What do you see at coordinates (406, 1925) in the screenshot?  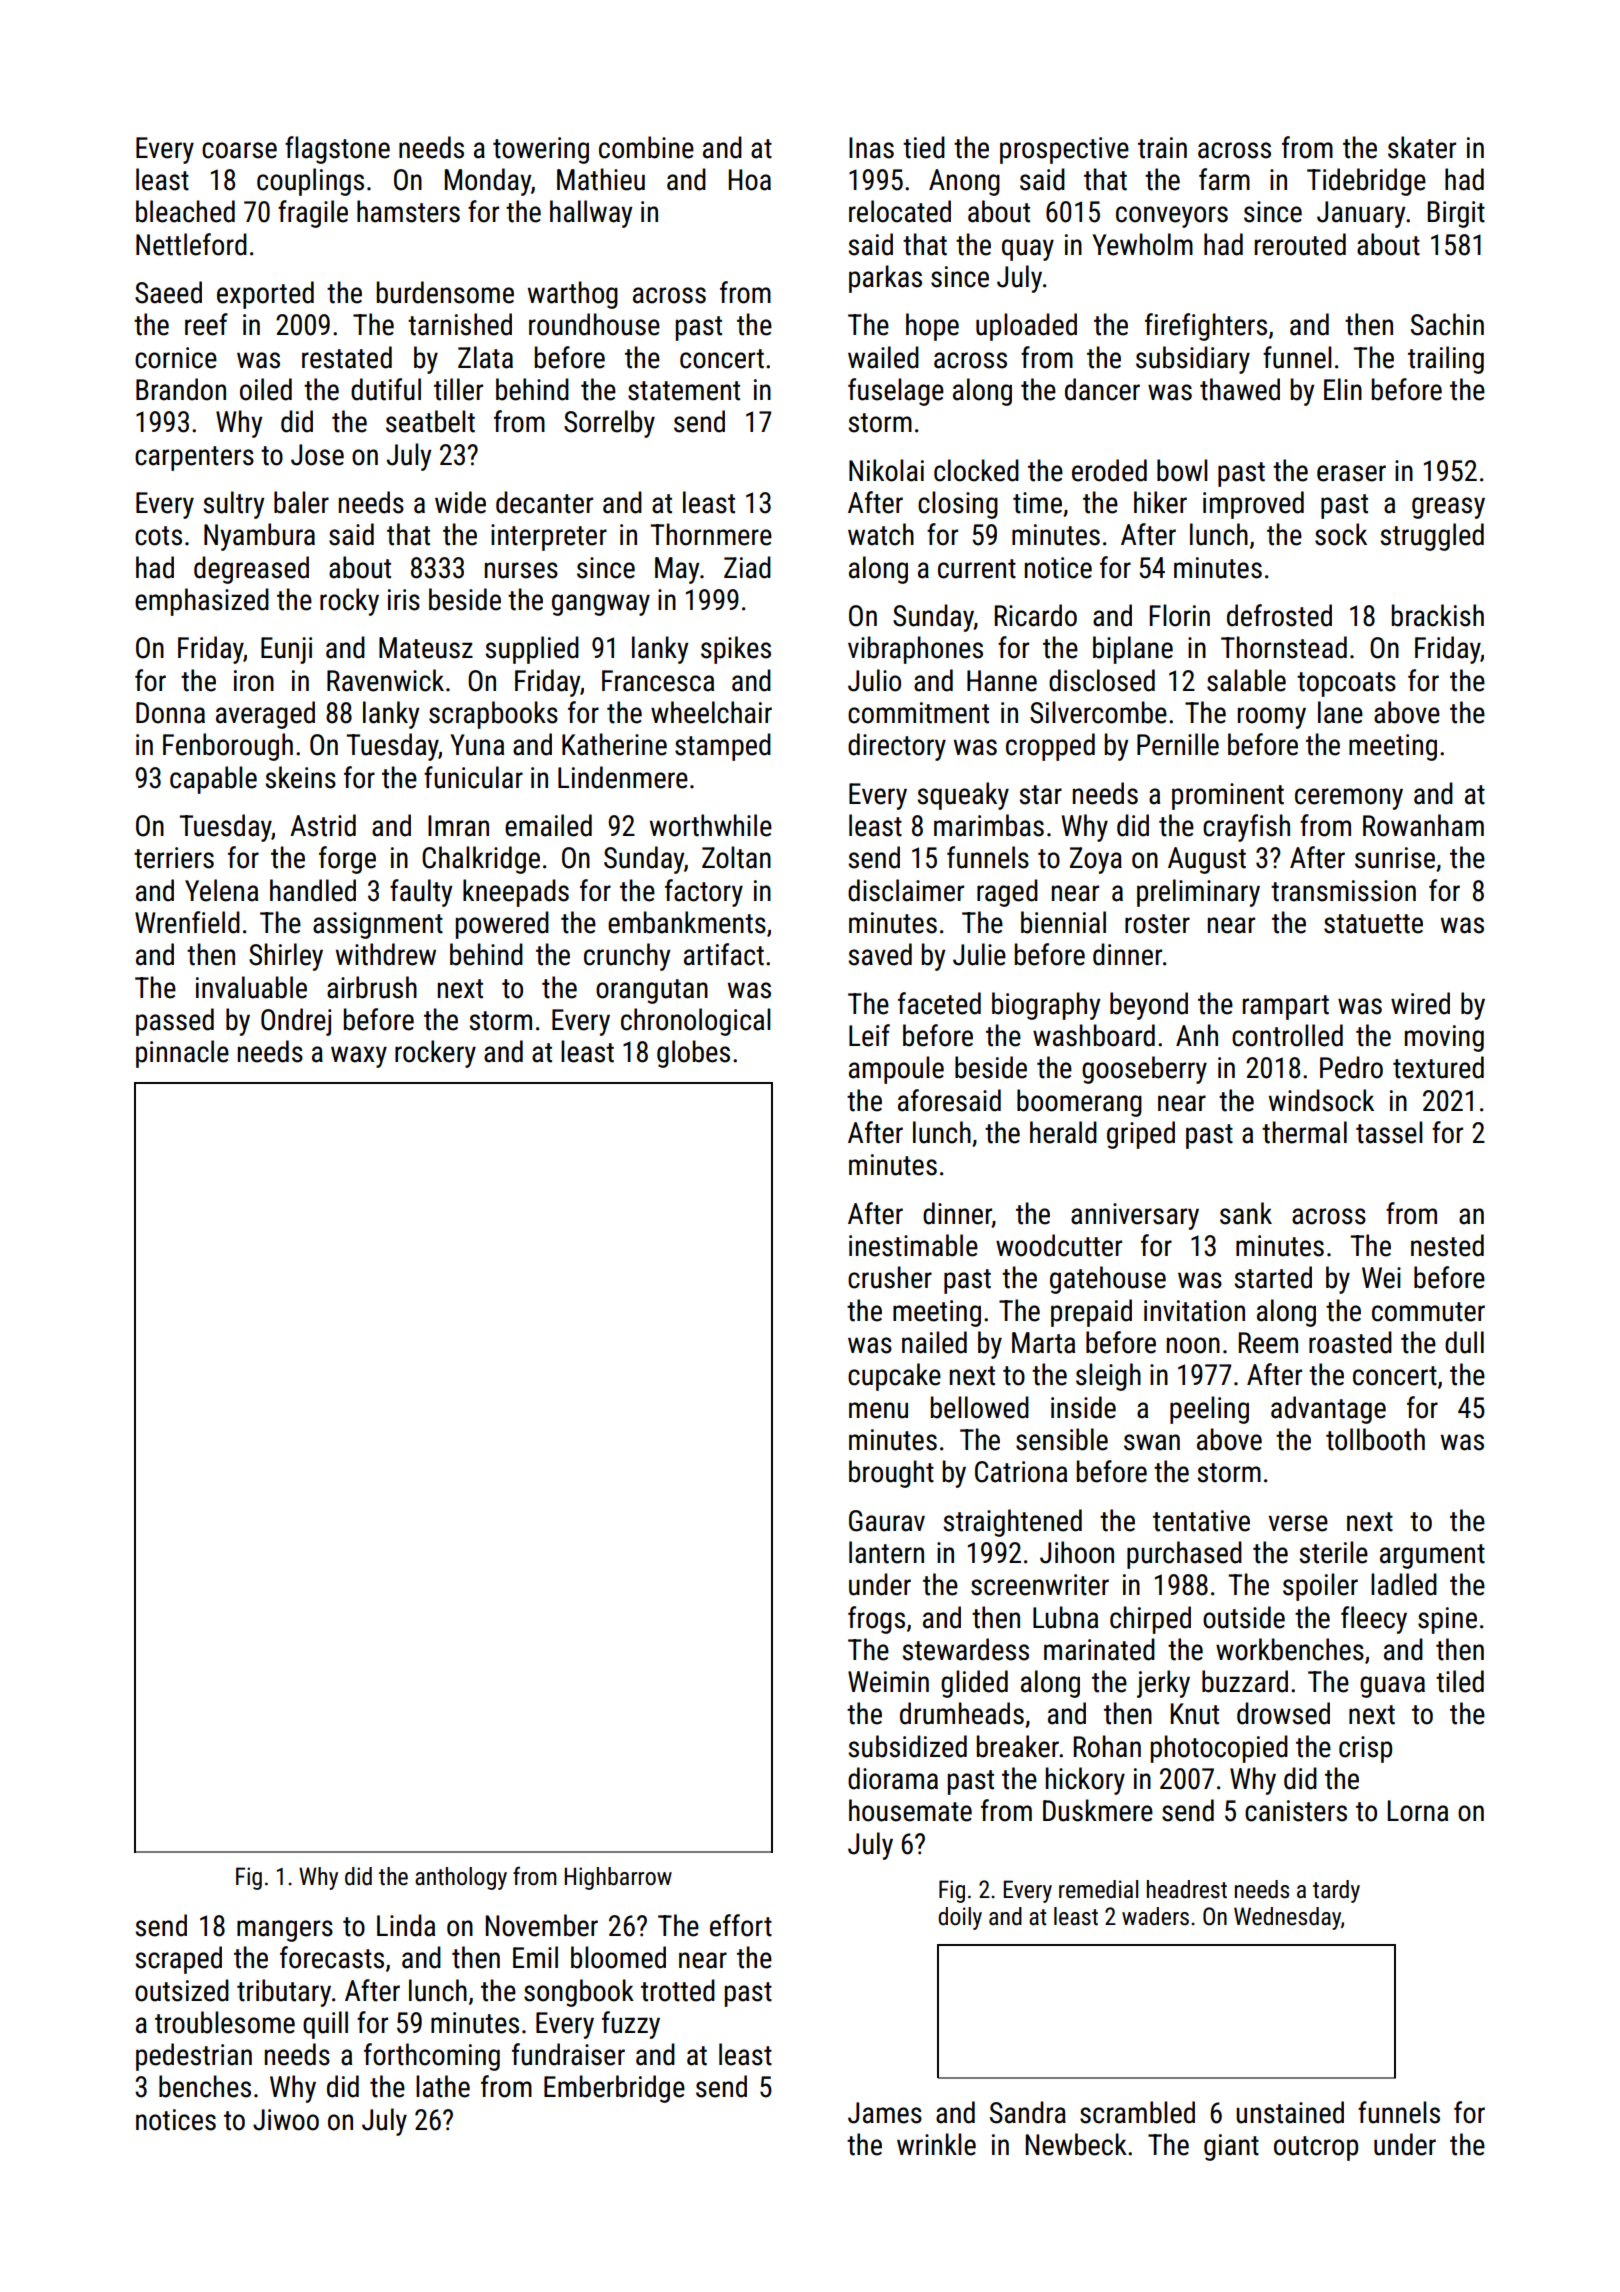 I see `Linda` at bounding box center [406, 1925].
